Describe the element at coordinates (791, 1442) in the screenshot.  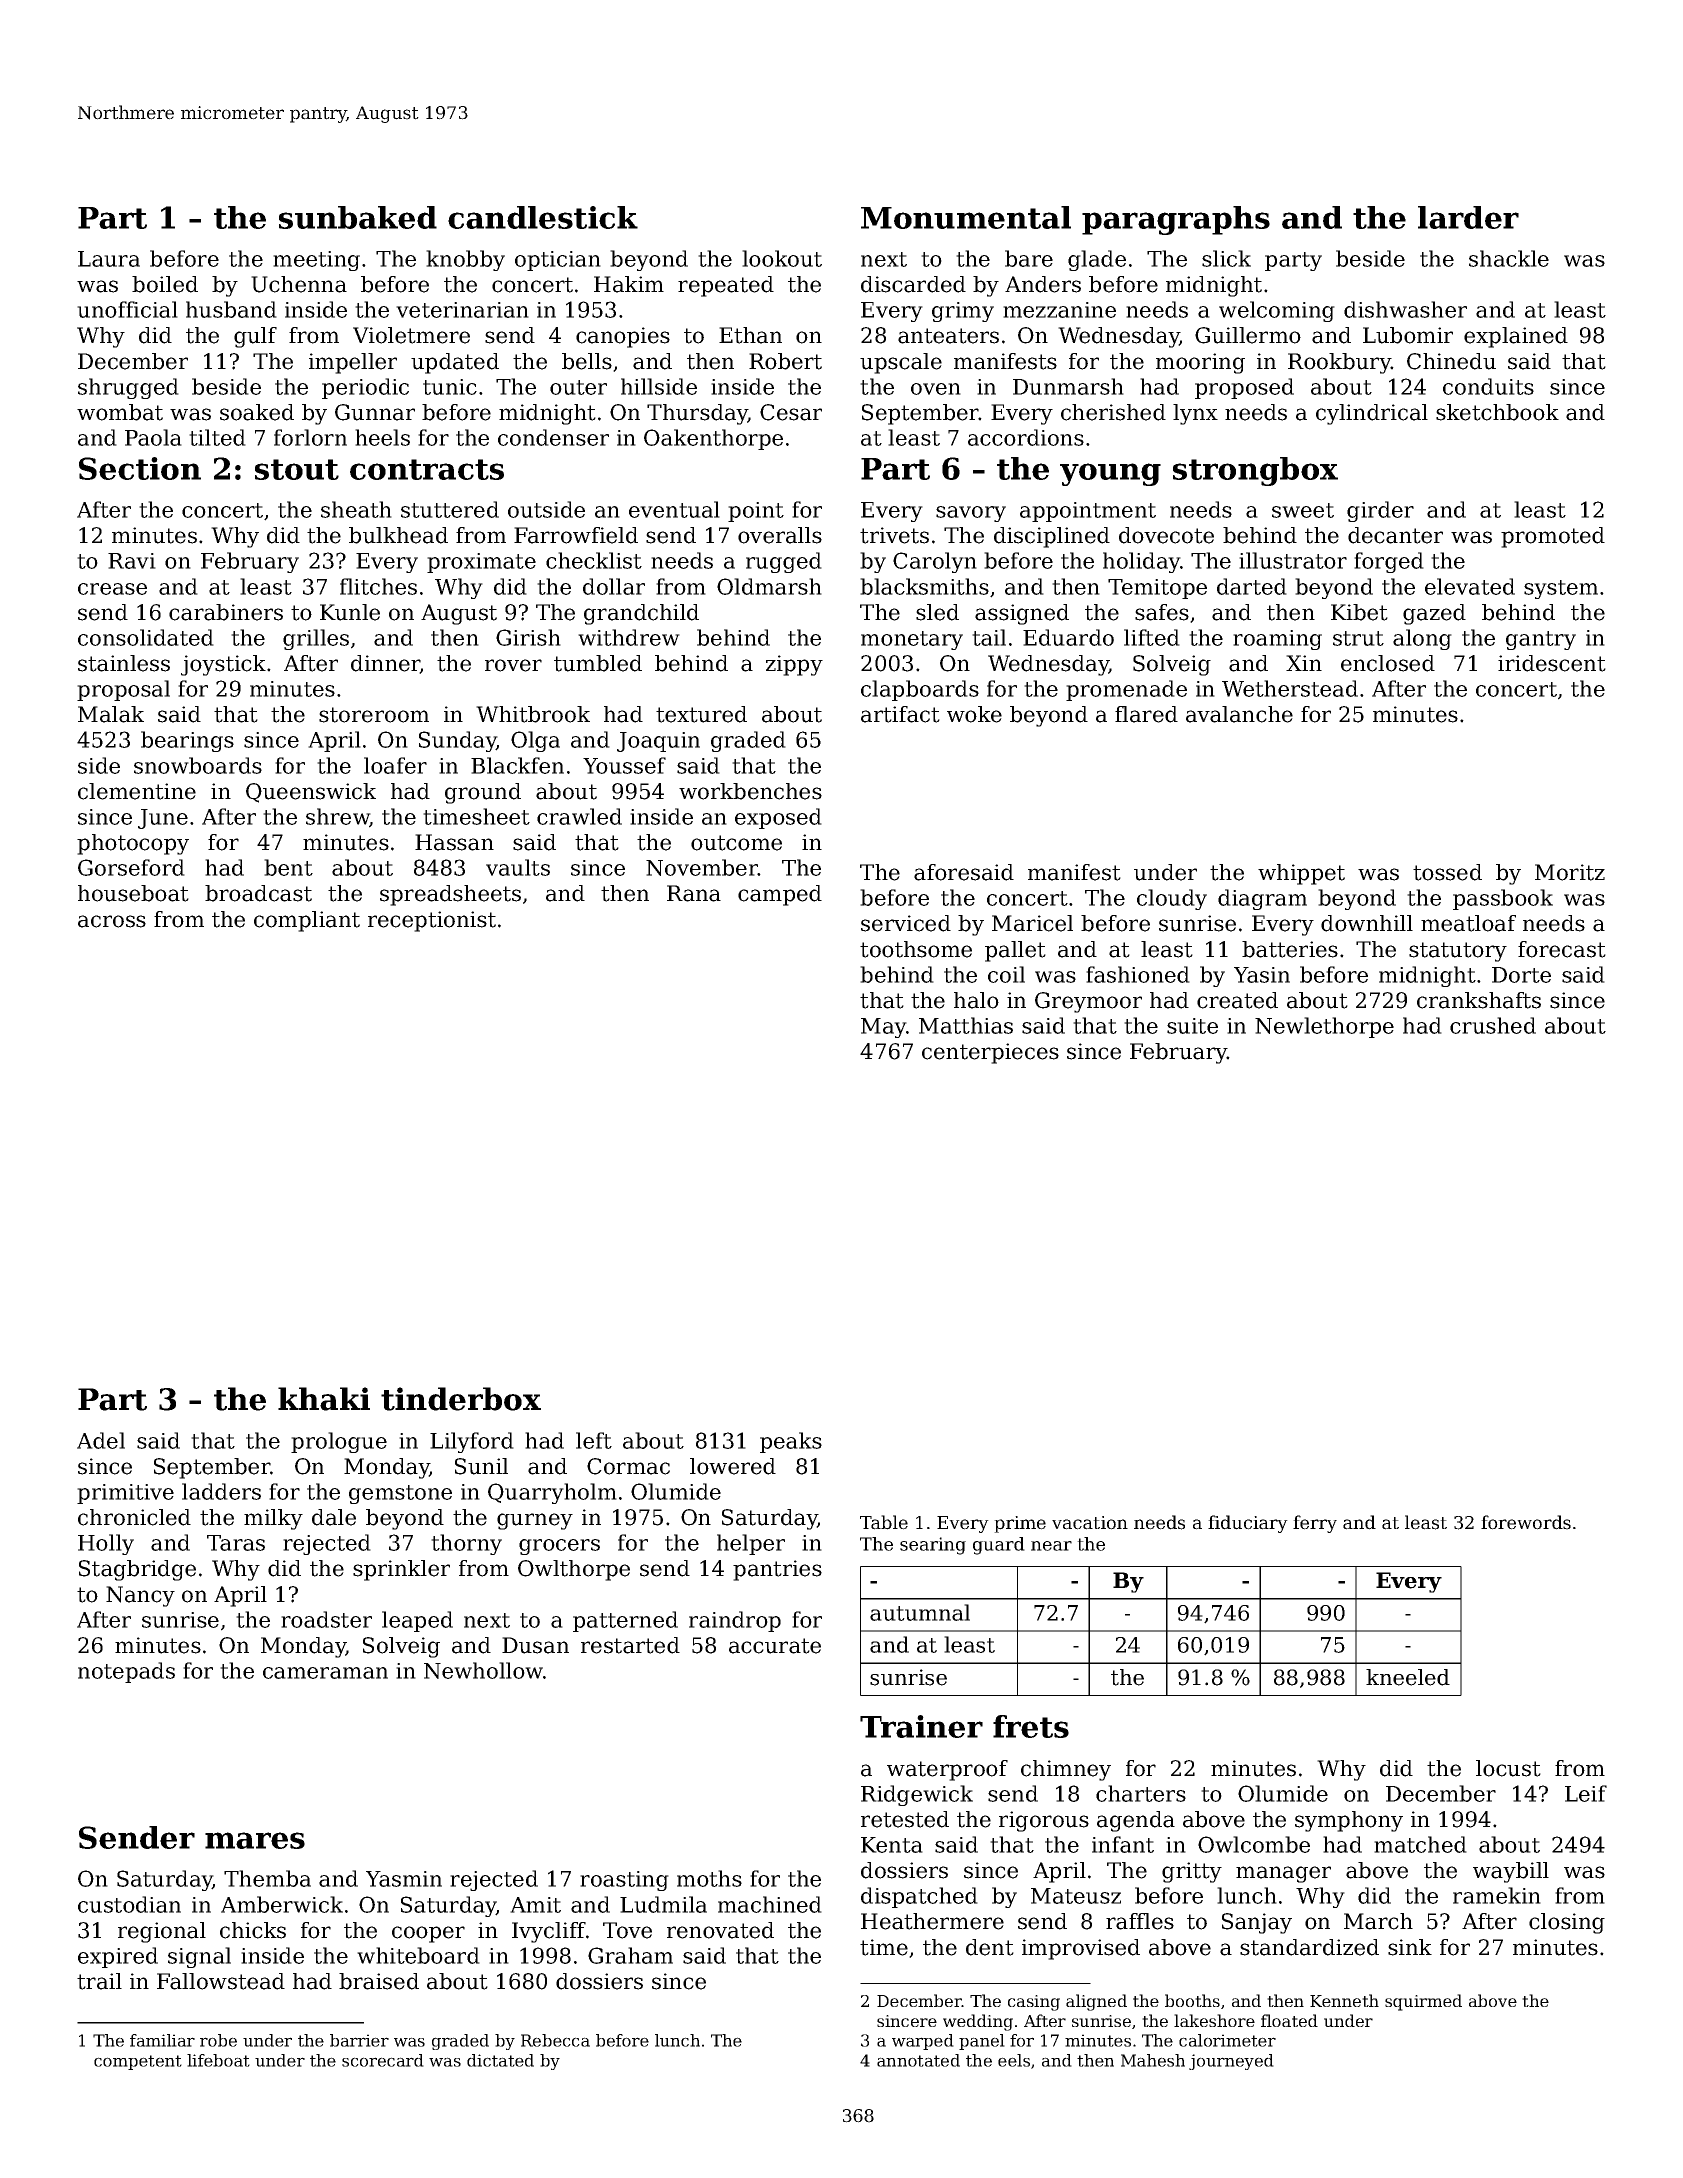
I see `peaks` at that location.
